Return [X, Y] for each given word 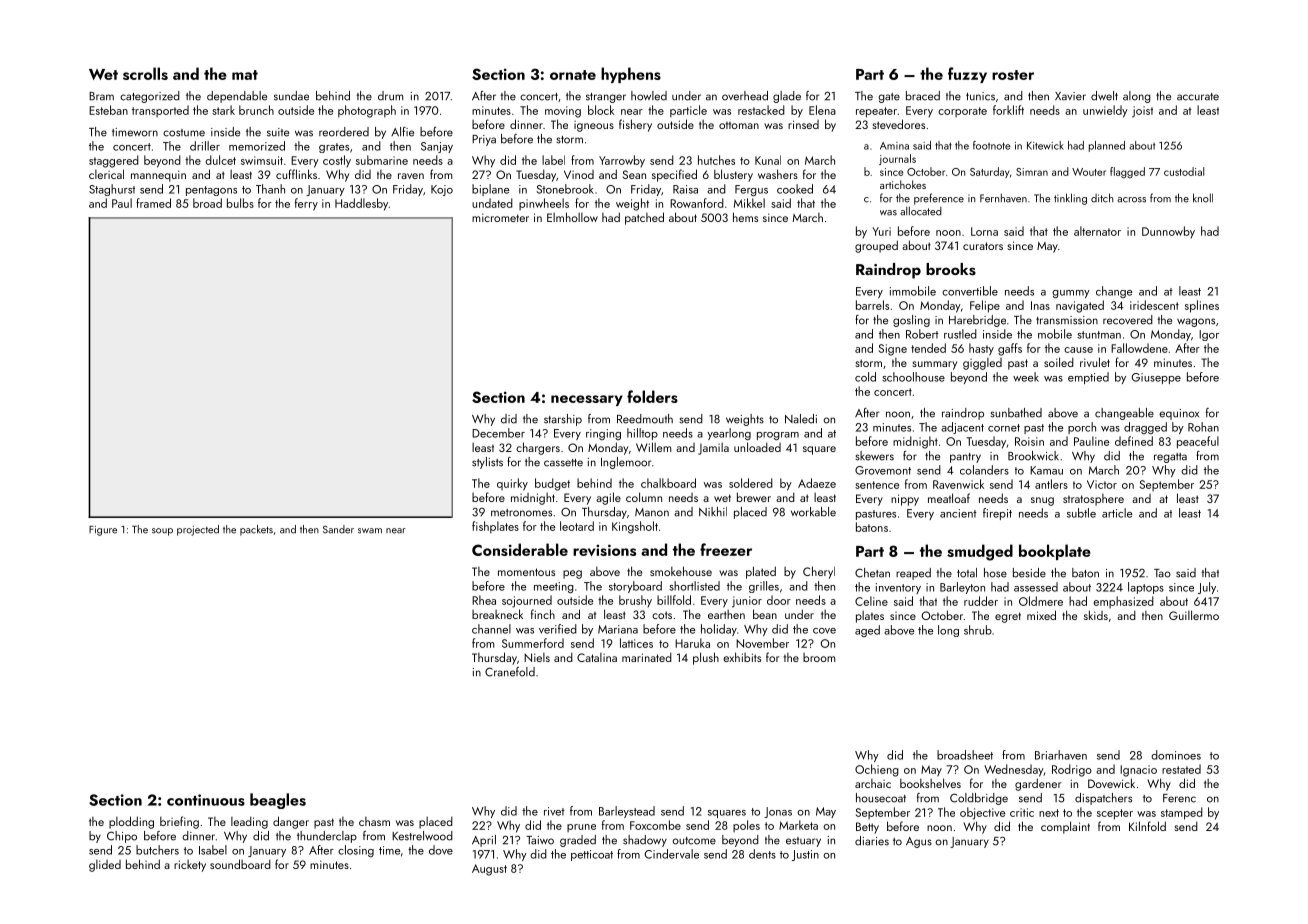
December [498, 433]
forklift [1008, 110]
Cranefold [510, 672]
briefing [179, 822]
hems [745, 217]
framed [153, 203]
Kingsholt [635, 527]
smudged [980, 552]
